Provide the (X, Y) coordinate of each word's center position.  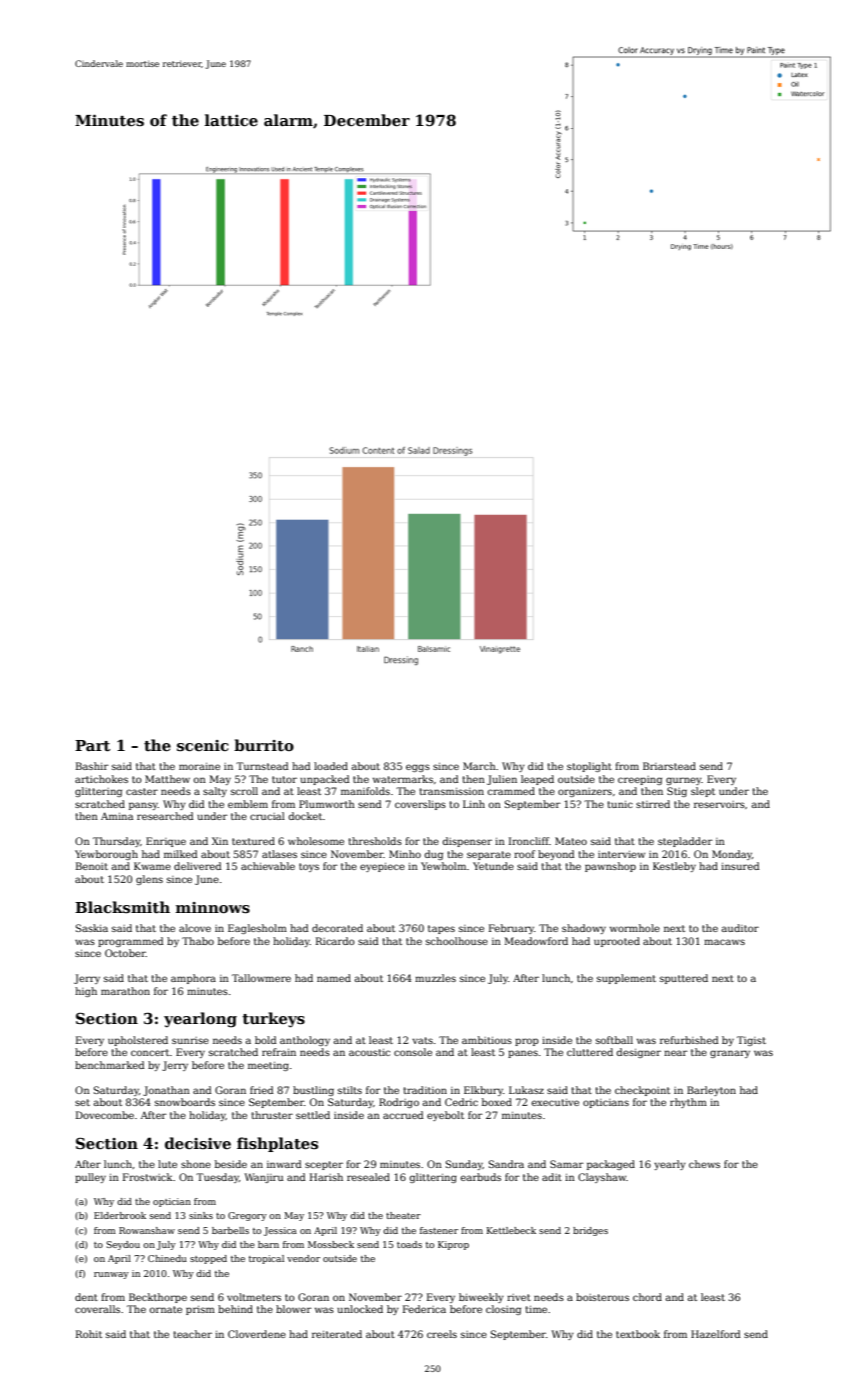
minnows (213, 908)
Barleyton (711, 1091)
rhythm (688, 1103)
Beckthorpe (158, 1298)
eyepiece (382, 867)
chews (704, 1164)
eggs (418, 768)
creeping (640, 780)
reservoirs (719, 804)
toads (409, 1244)
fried (262, 1090)
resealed (368, 1177)
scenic (203, 746)
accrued (403, 1115)
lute (167, 1164)
